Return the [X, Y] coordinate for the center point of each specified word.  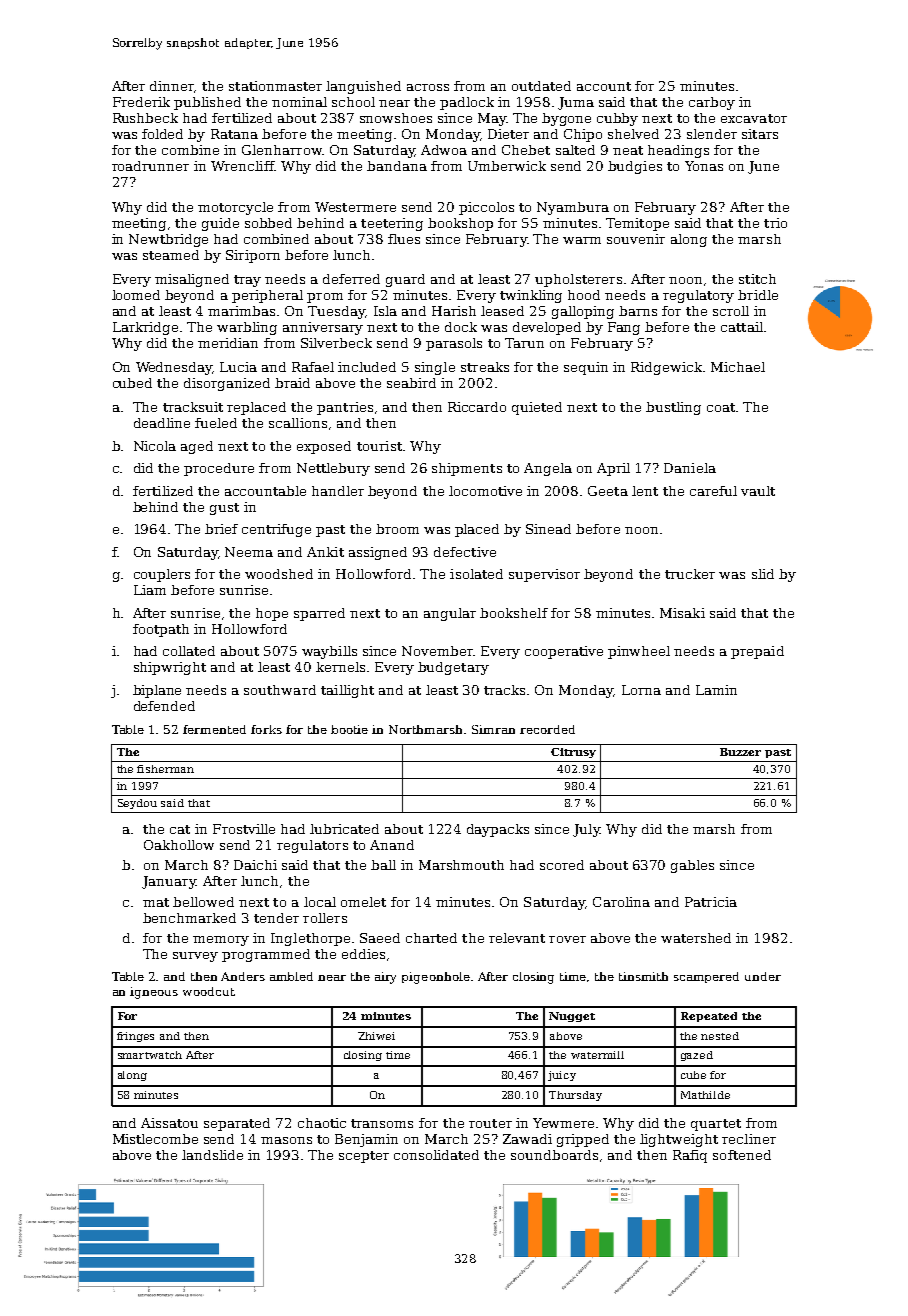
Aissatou [169, 1123]
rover [567, 939]
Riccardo [477, 407]
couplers [162, 575]
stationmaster [275, 86]
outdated [541, 86]
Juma [576, 103]
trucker [690, 574]
